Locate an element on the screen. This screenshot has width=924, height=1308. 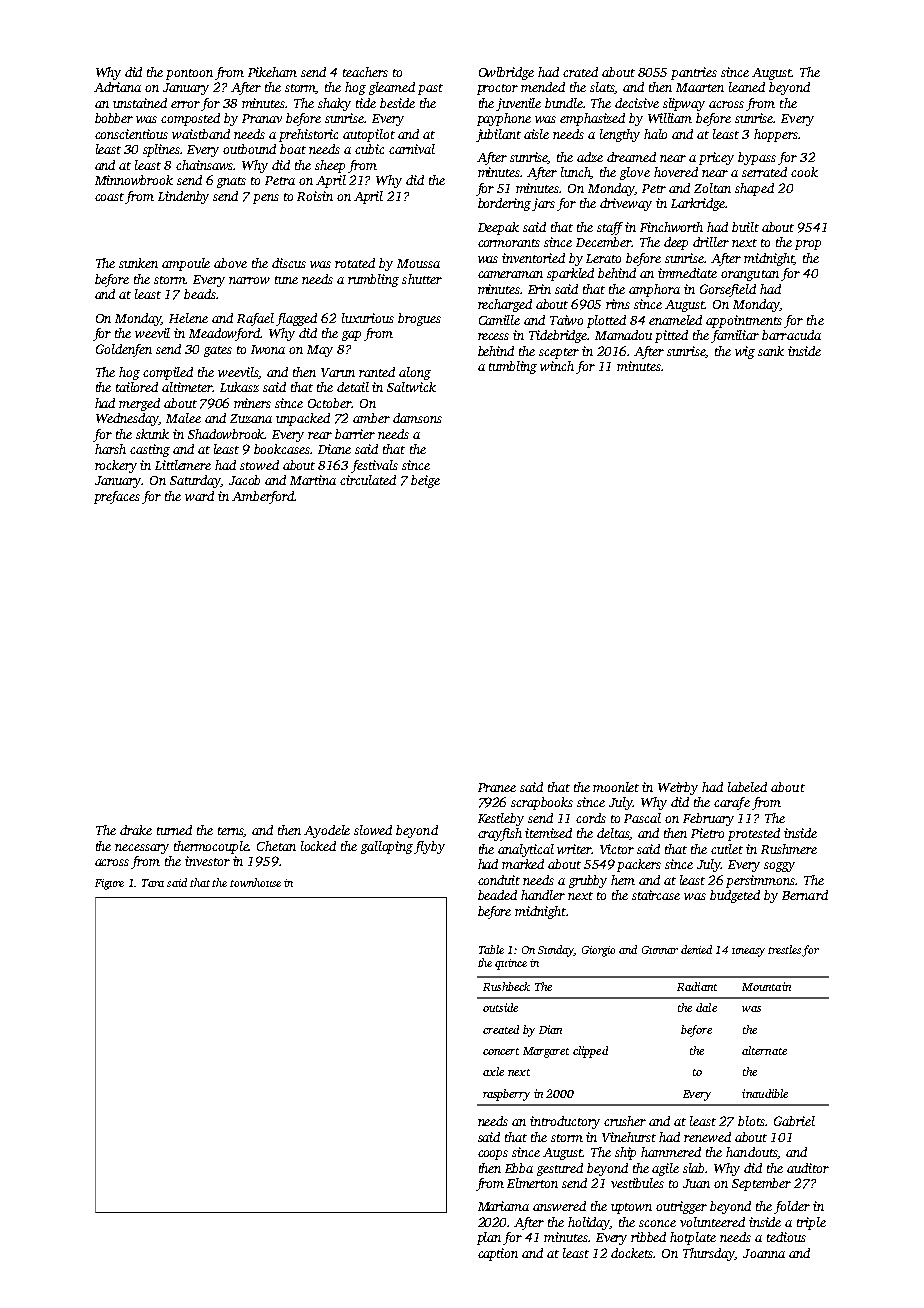
crated is located at coordinates (580, 72).
